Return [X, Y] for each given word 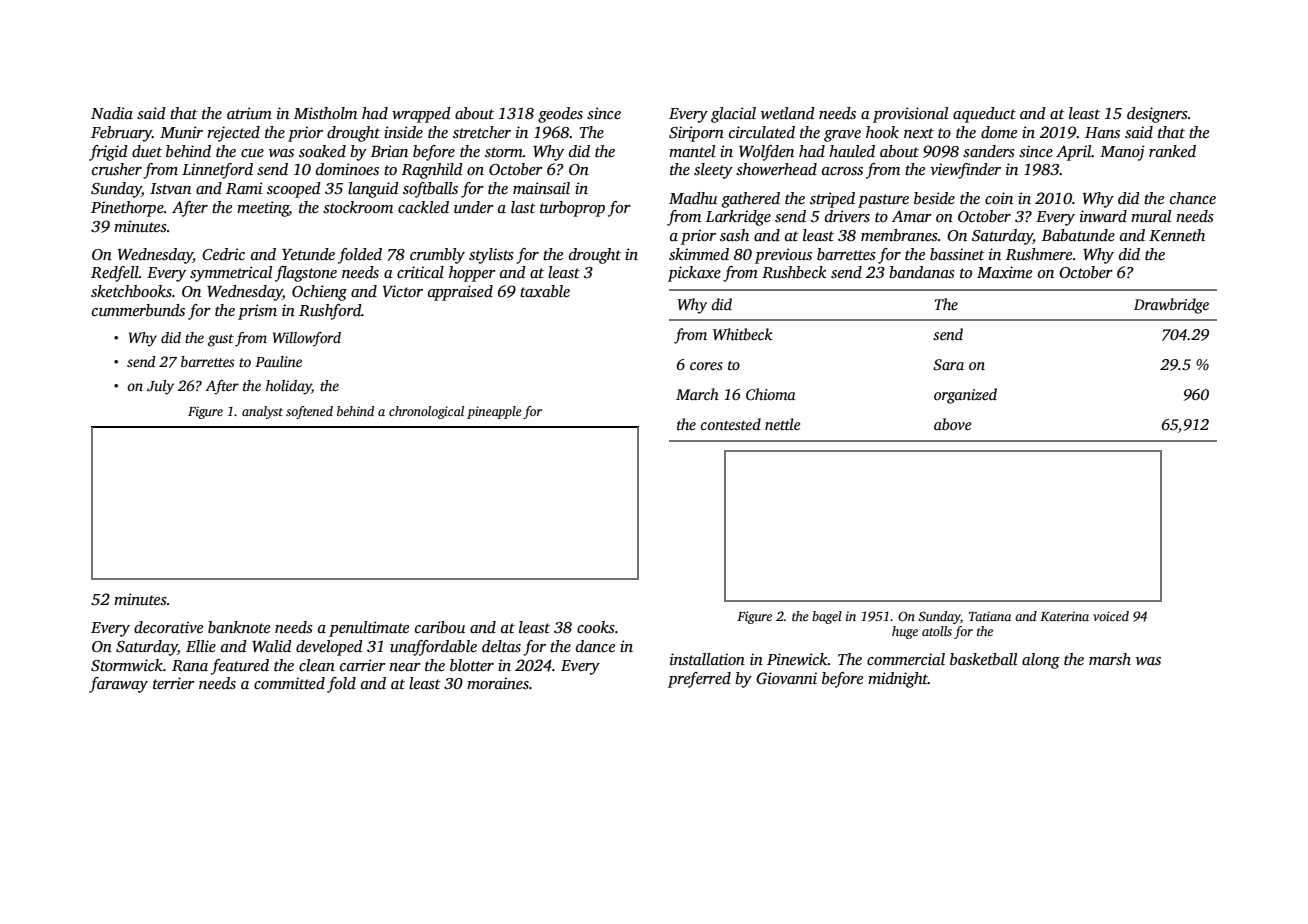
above [952, 424]
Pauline [278, 361]
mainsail [541, 188]
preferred [699, 680]
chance [1193, 198]
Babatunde [1078, 235]
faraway [118, 685]
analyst [262, 412]
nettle [782, 424]
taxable [545, 291]
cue [252, 153]
